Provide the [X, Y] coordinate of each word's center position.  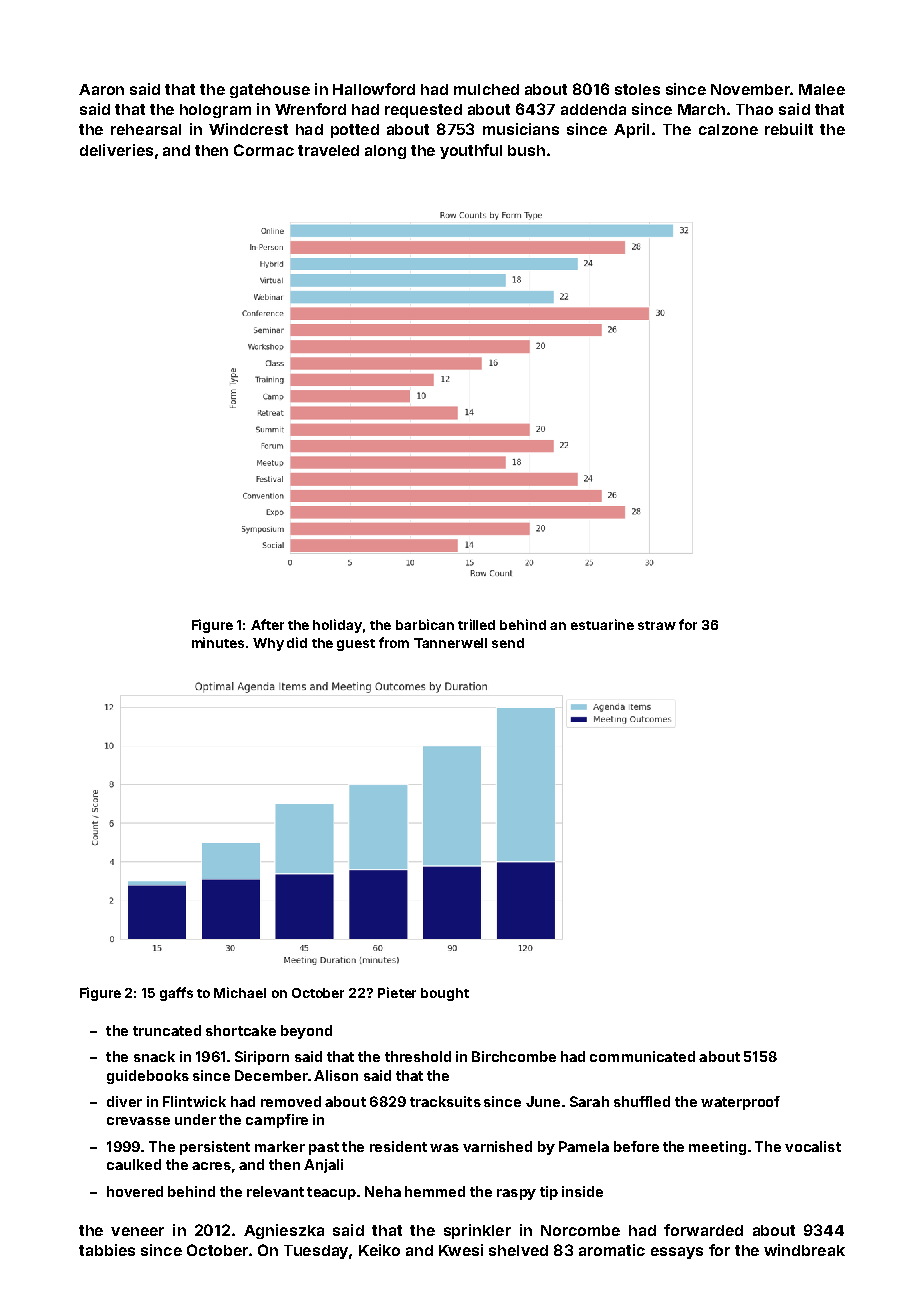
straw [657, 625]
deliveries [116, 150]
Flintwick [194, 1101]
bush [526, 150]
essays [677, 1253]
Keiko [379, 1250]
